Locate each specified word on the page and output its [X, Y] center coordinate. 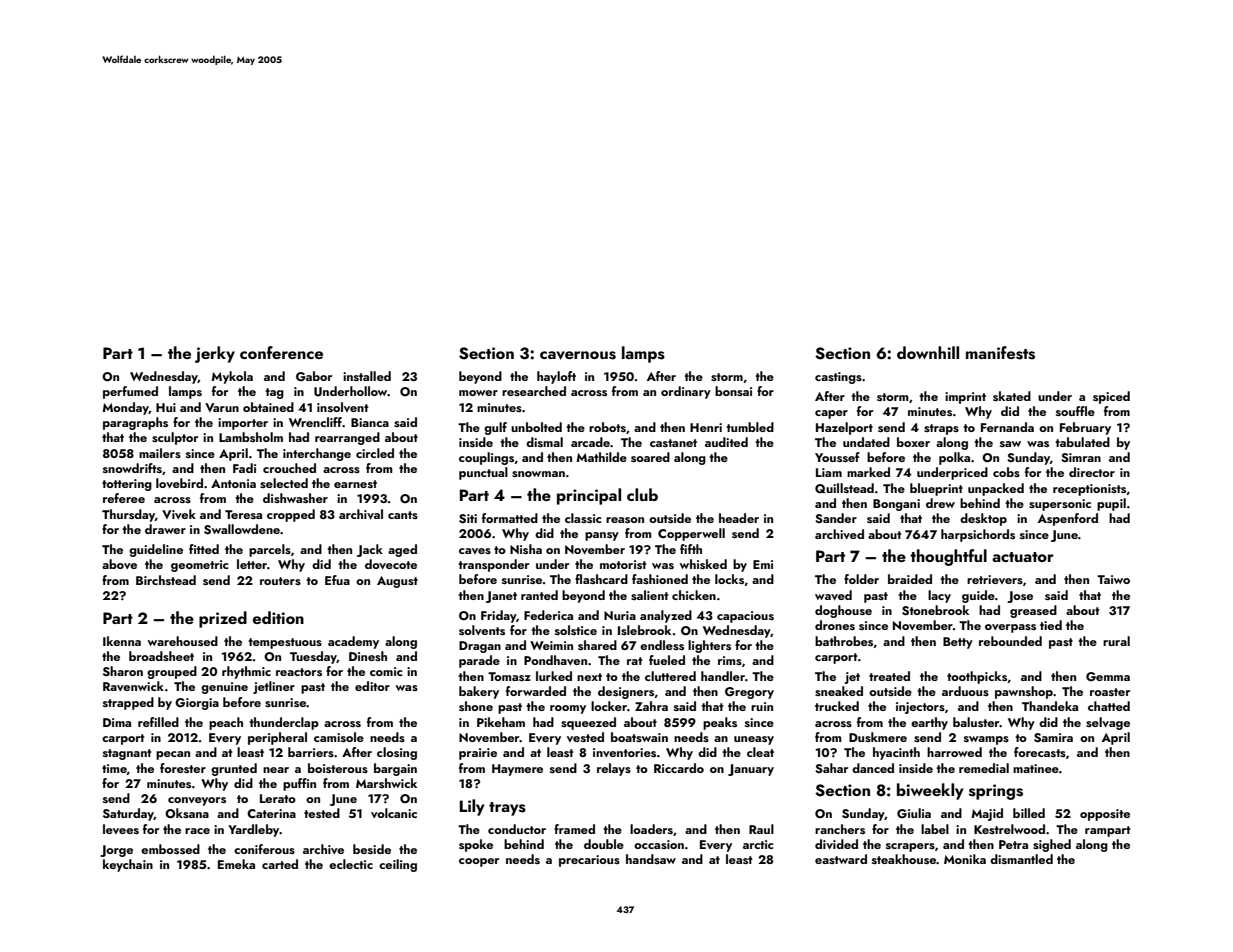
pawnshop [1024, 692]
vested [585, 737]
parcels [270, 550]
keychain [128, 865]
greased [1033, 611]
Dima [117, 722]
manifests [1000, 353]
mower [478, 393]
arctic [758, 844]
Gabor [314, 376]
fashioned [660, 579]
